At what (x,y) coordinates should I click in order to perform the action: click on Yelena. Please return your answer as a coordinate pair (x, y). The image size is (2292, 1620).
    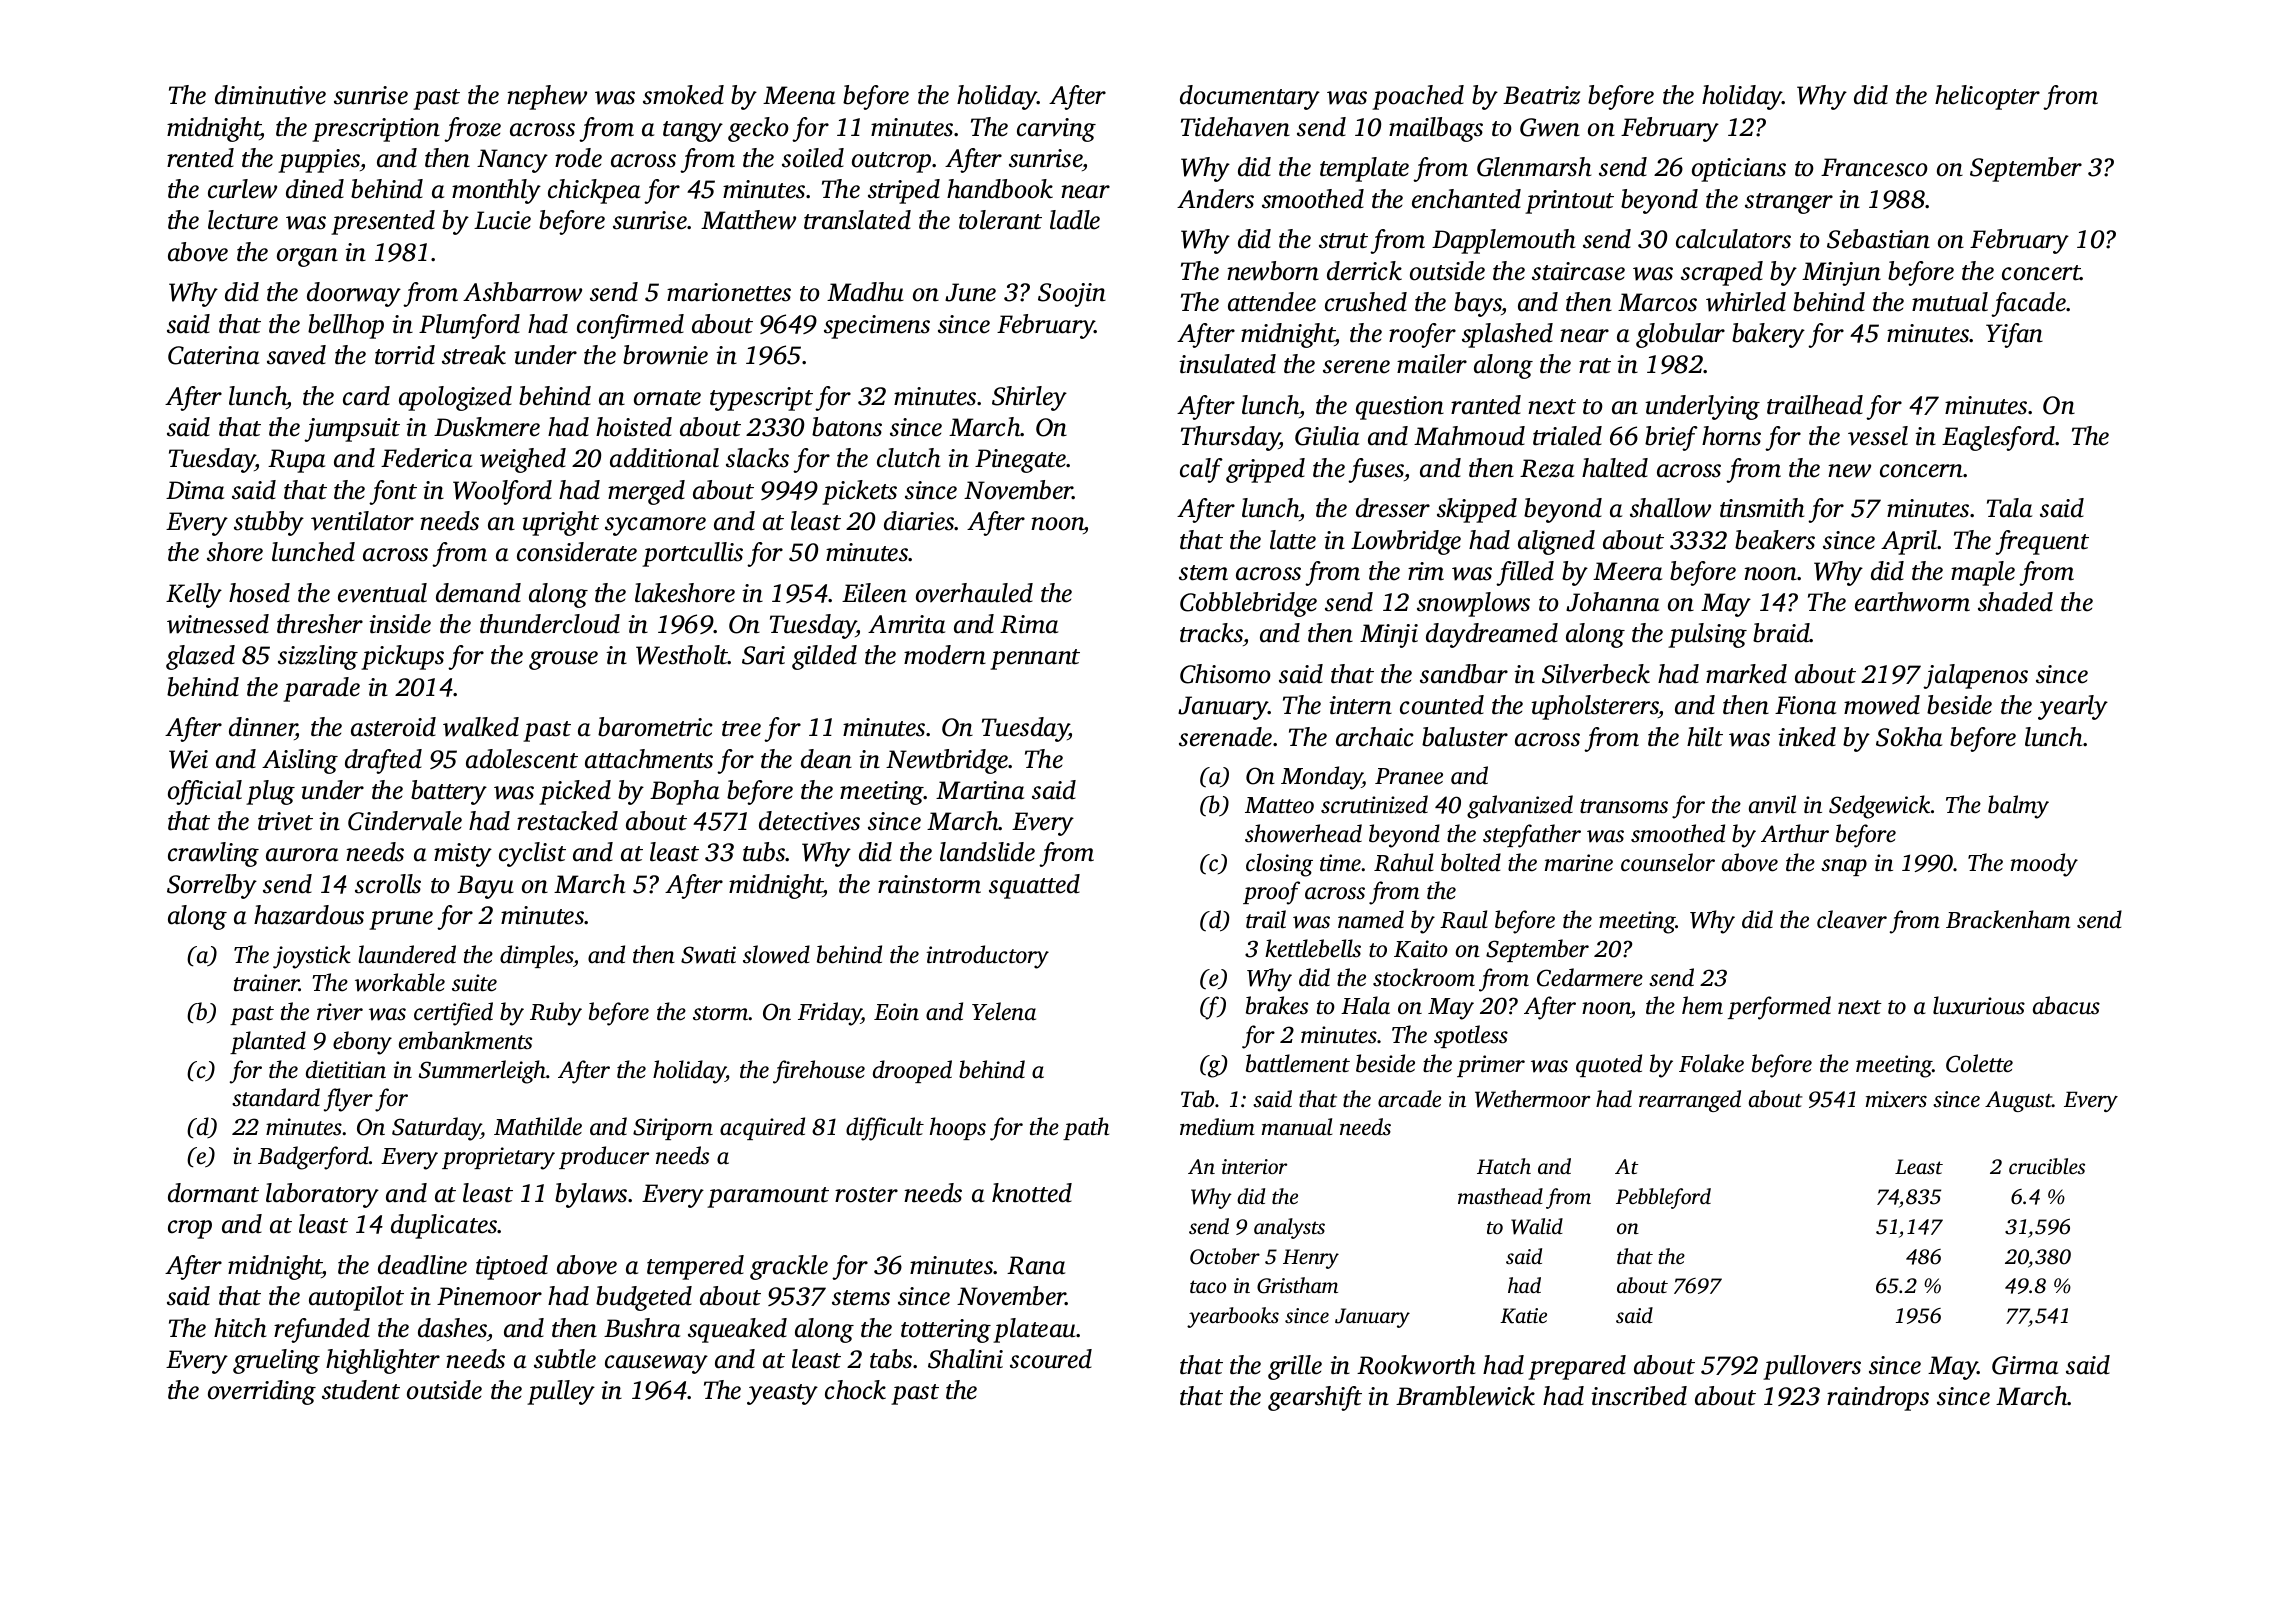
    Looking at the image, I should click on (1004, 1011).
